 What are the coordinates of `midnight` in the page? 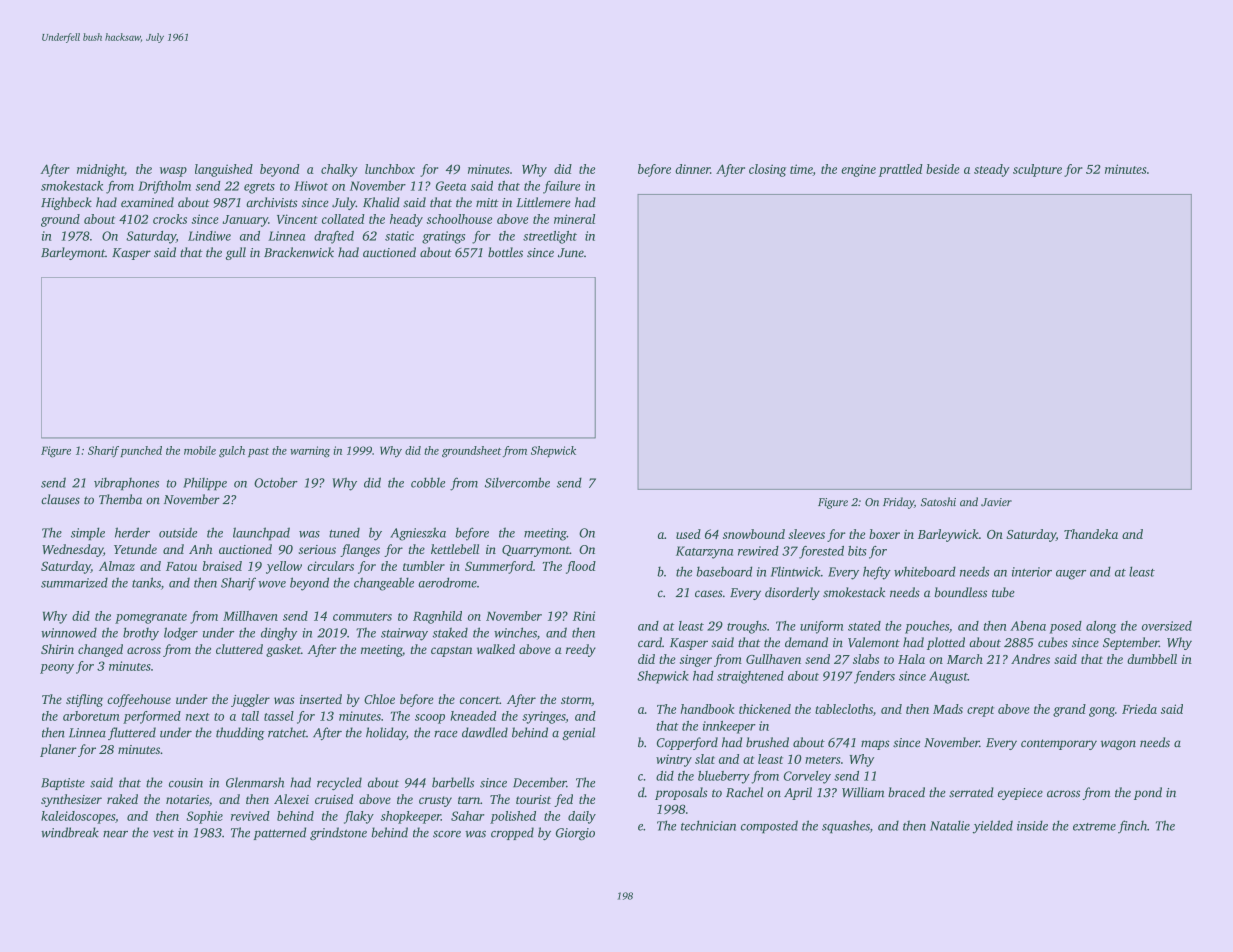 It's located at (100, 170).
